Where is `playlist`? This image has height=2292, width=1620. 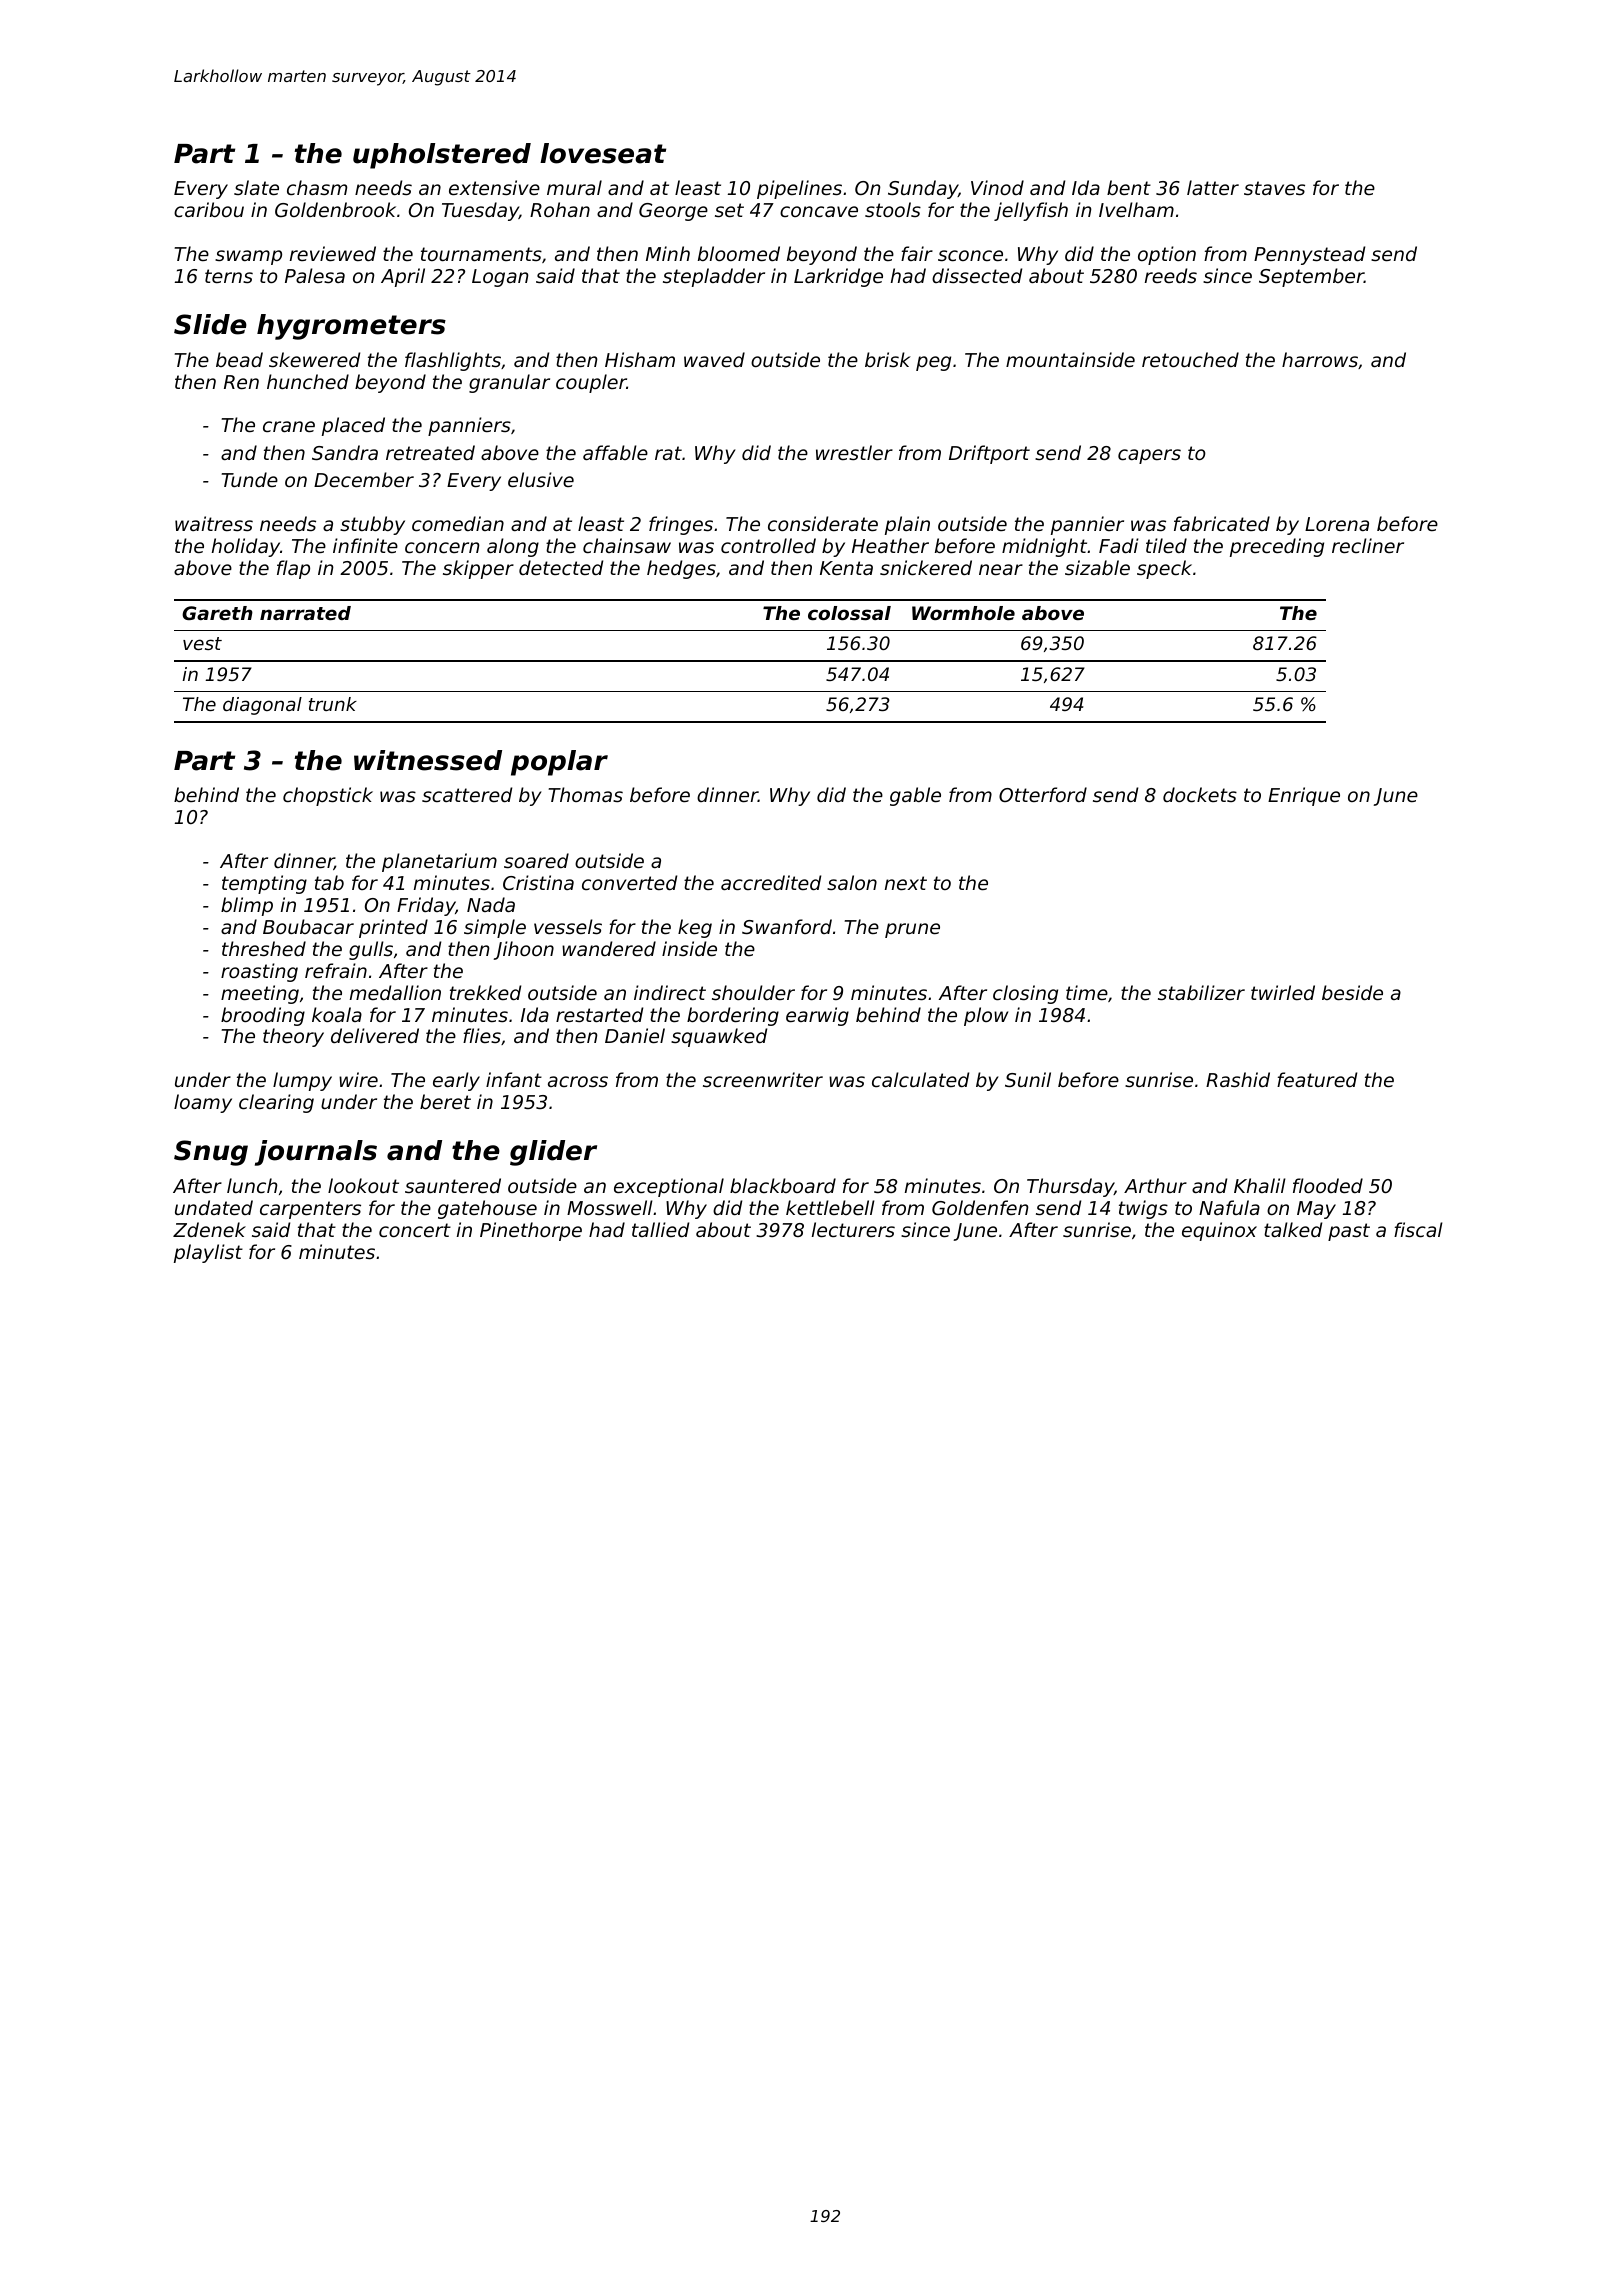 playlist is located at coordinates (208, 1253).
